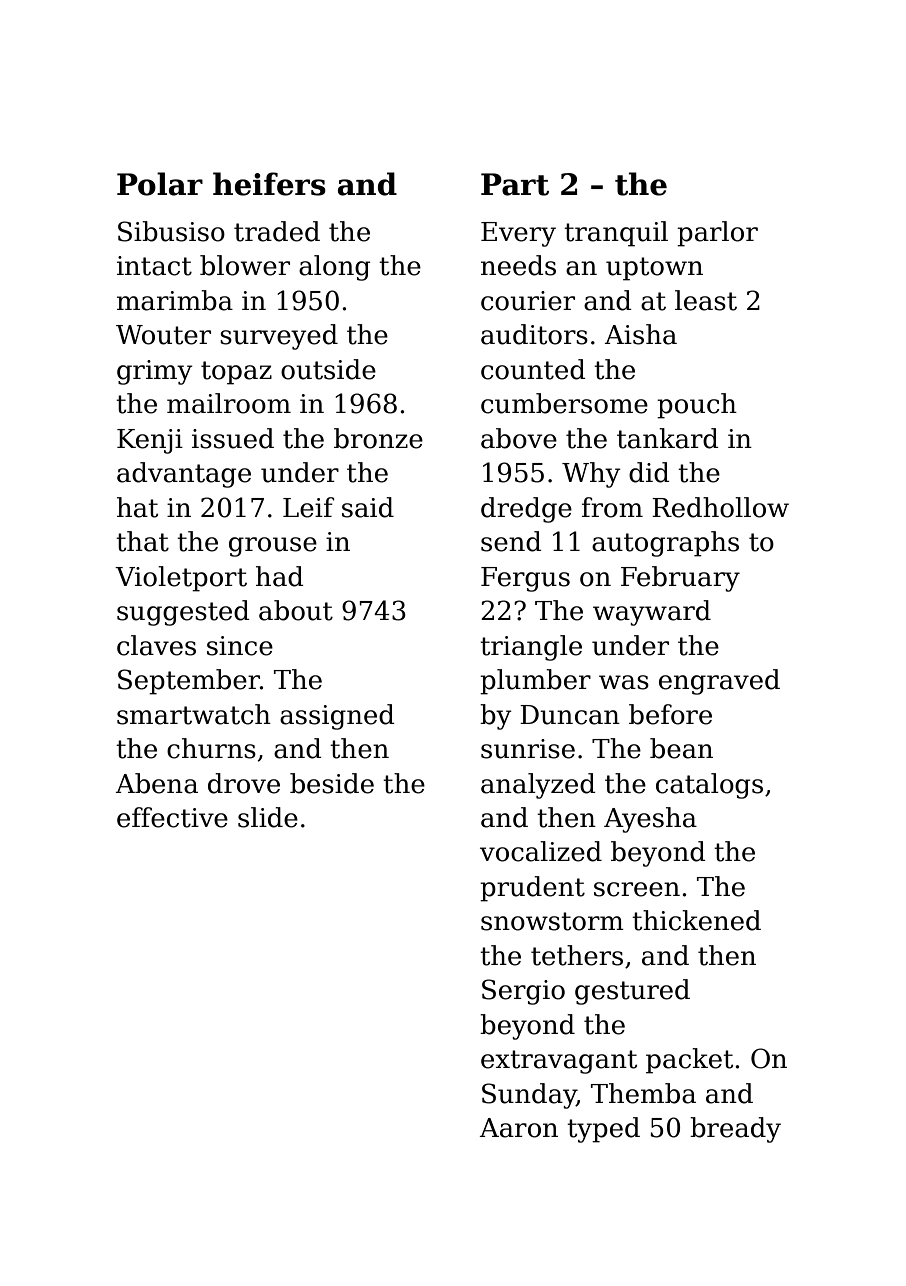  Describe the element at coordinates (518, 265) in the document. I see `needs` at that location.
